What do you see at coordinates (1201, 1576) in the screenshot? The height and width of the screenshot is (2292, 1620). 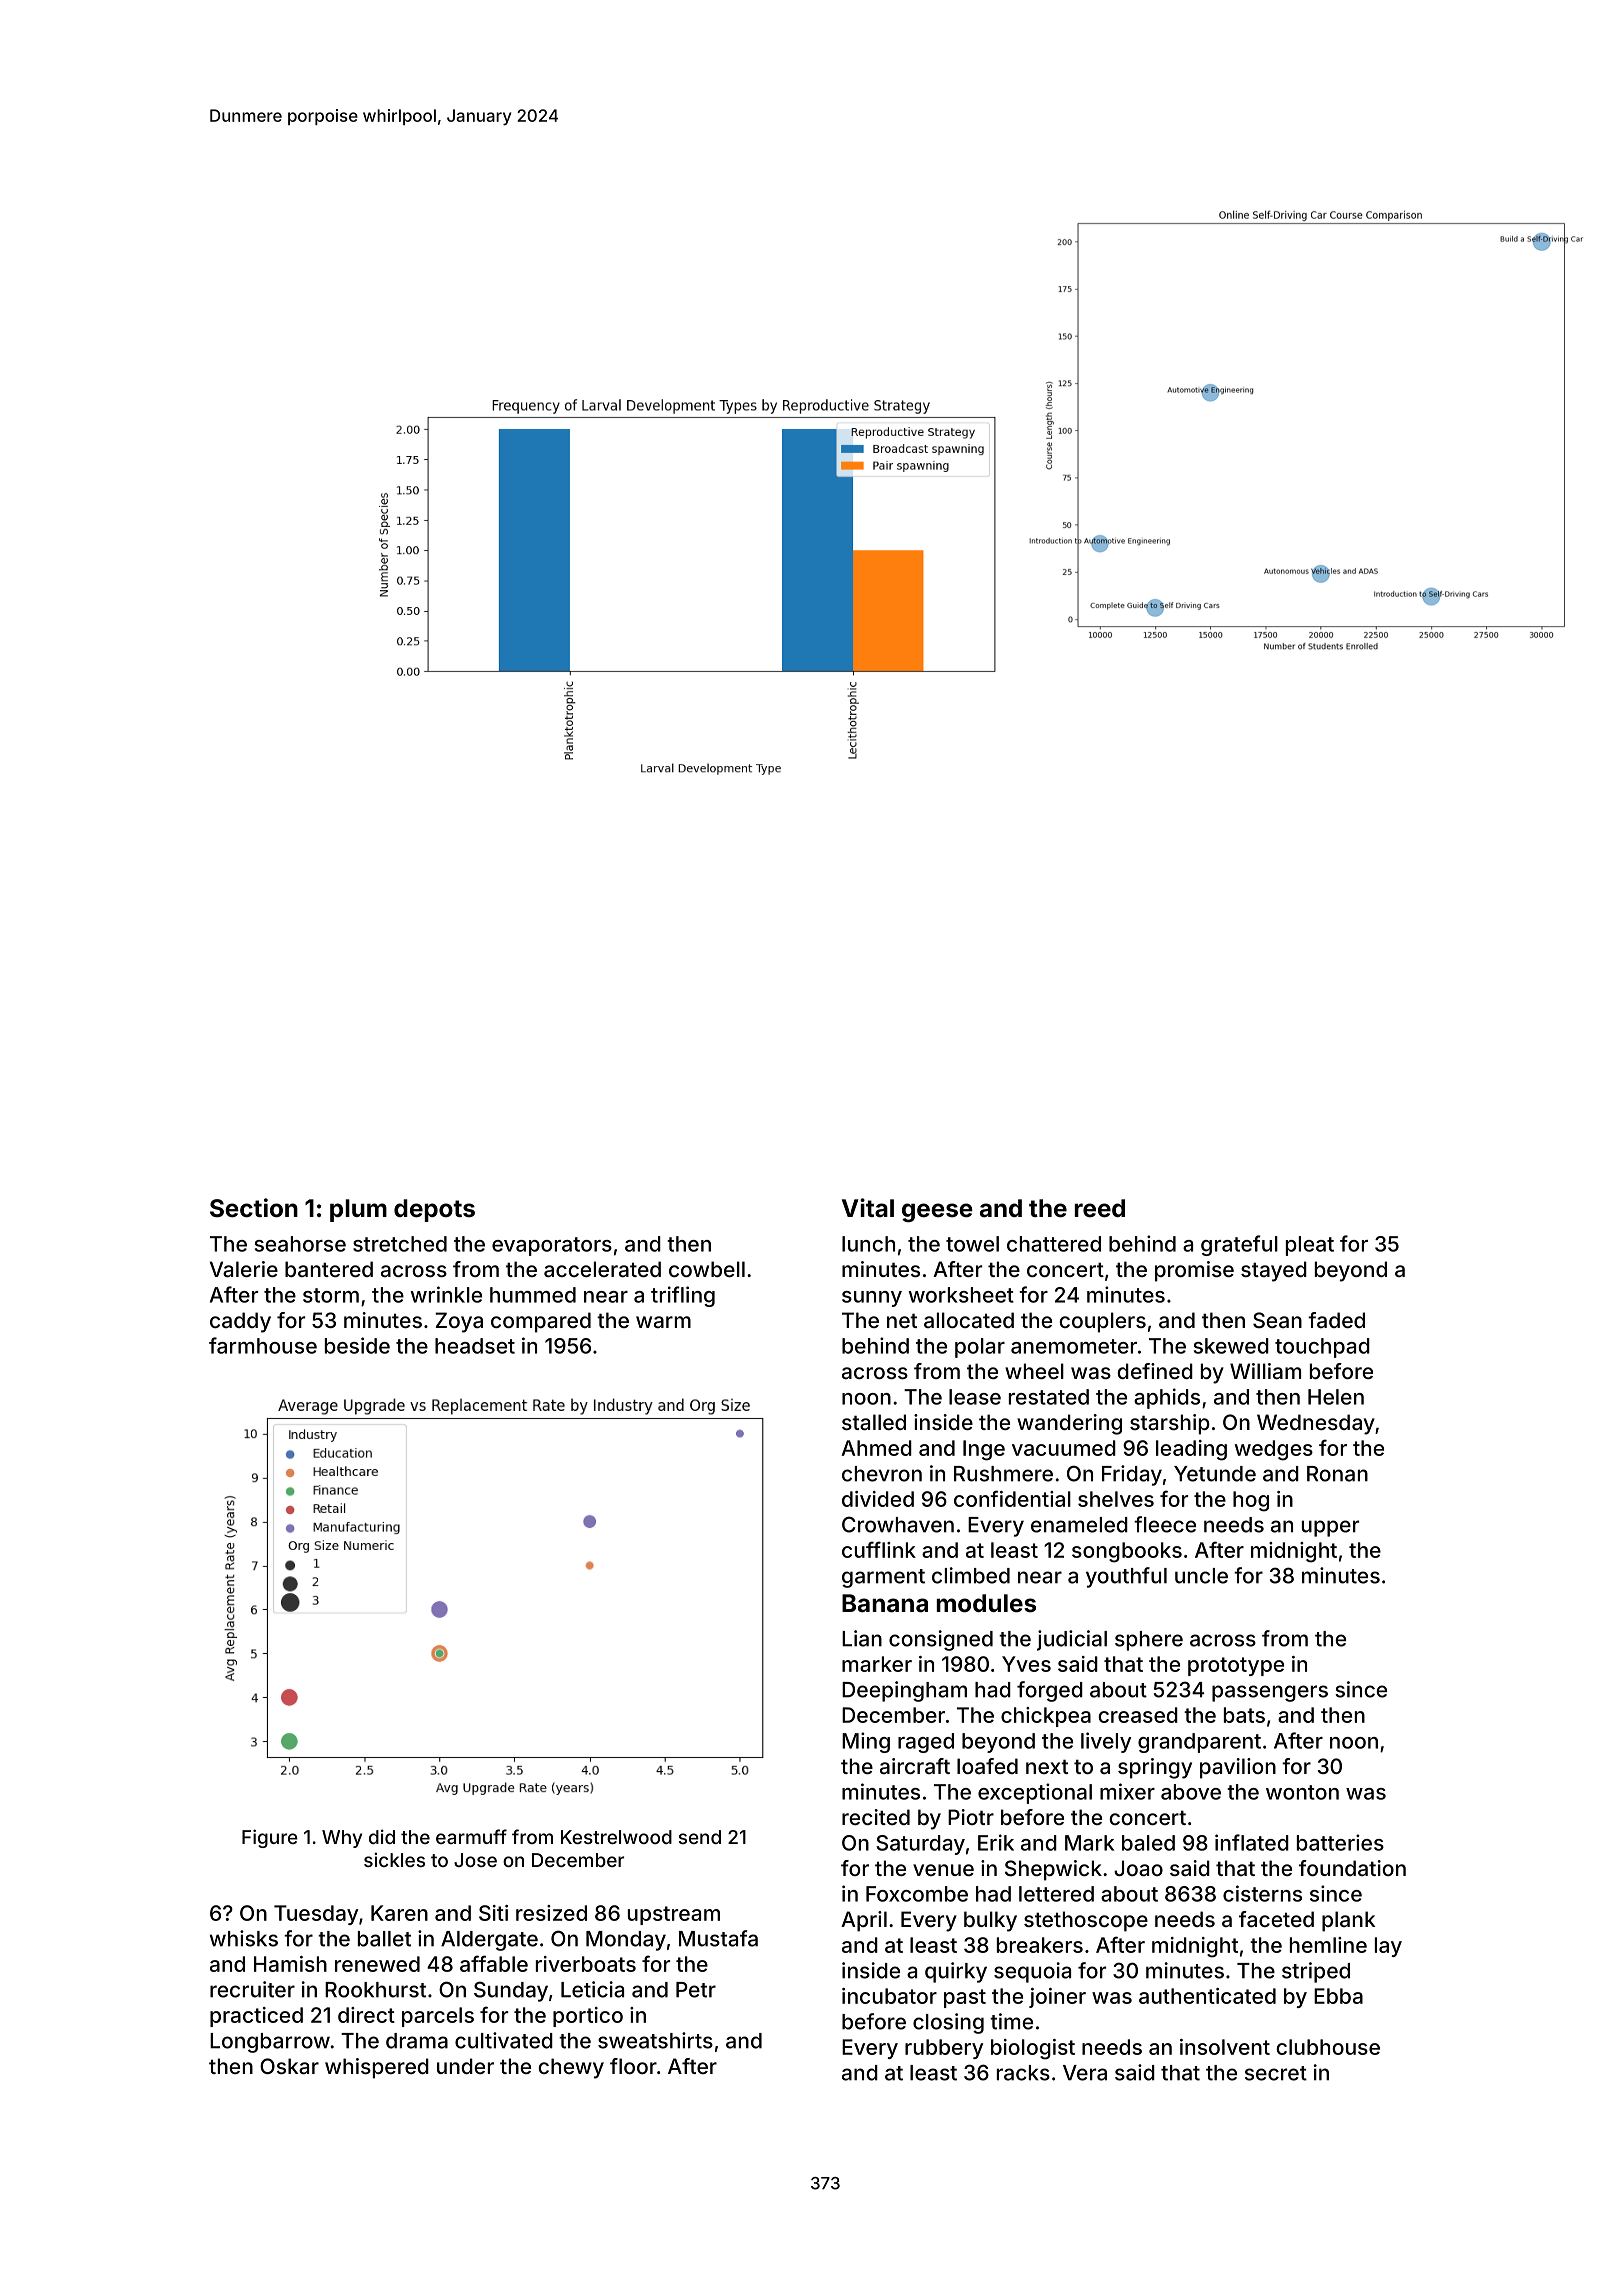 I see `uncle` at bounding box center [1201, 1576].
